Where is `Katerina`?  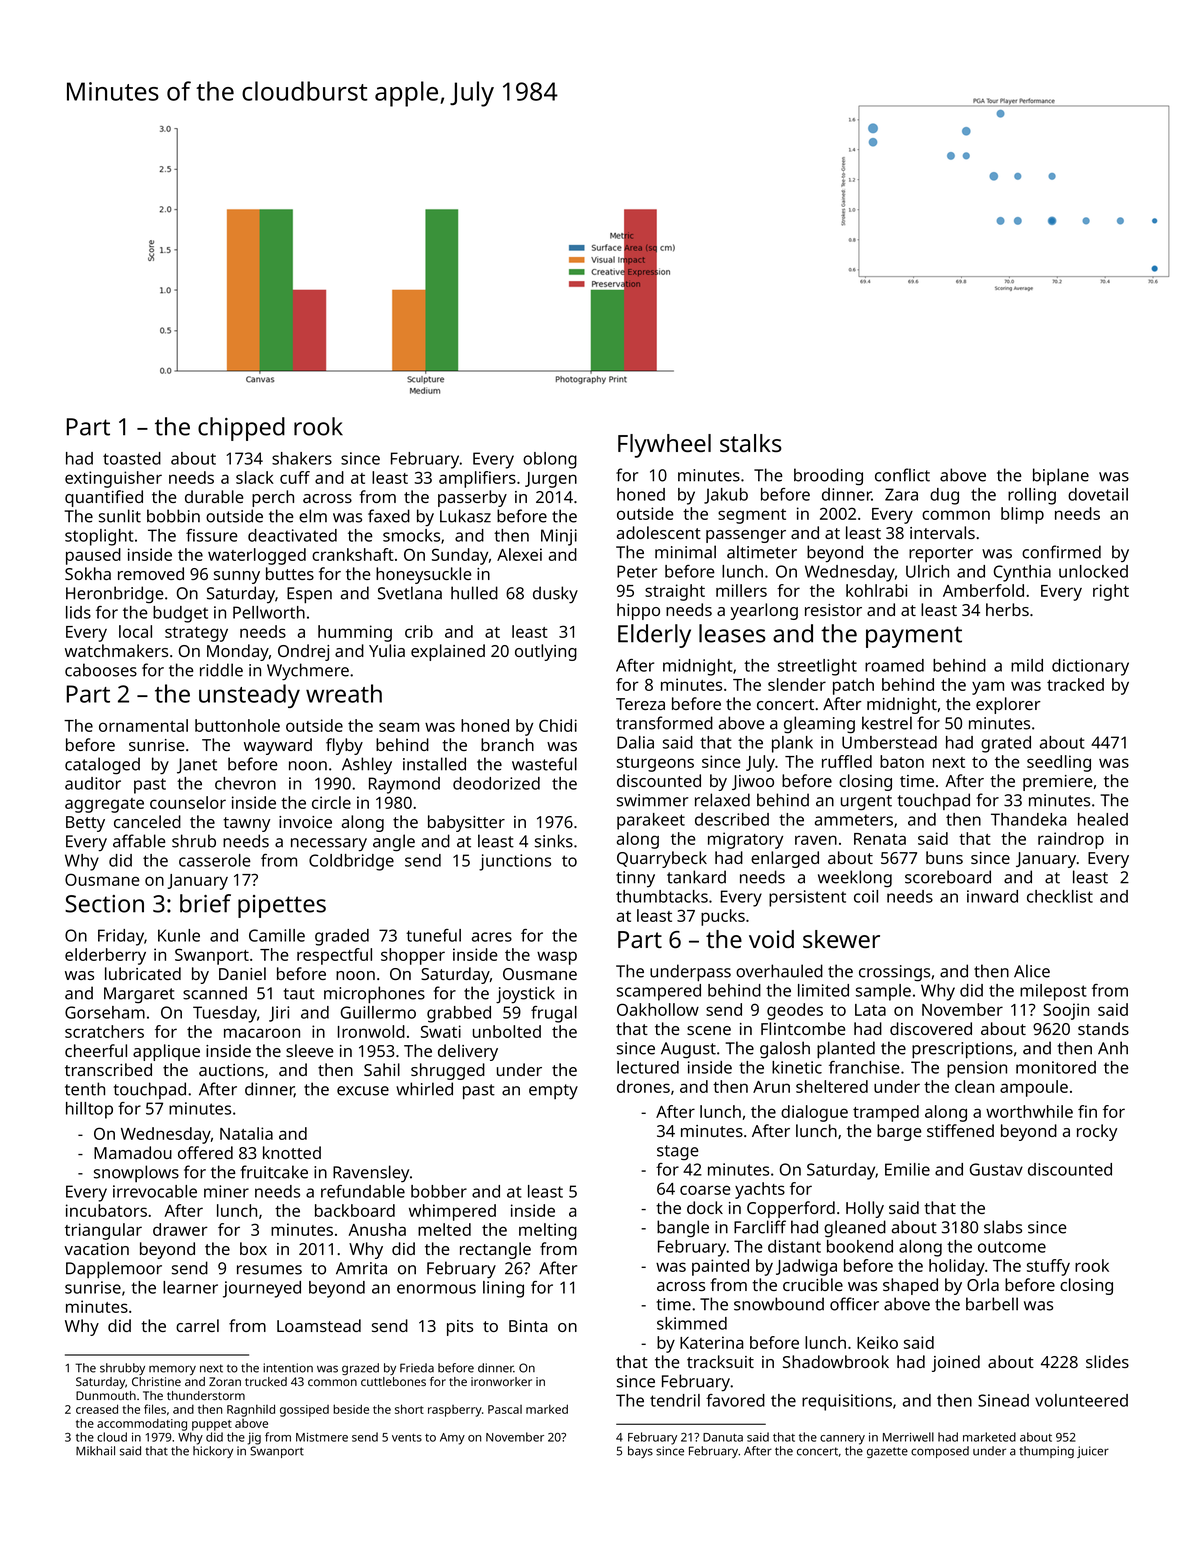
Katerina is located at coordinates (712, 1342).
